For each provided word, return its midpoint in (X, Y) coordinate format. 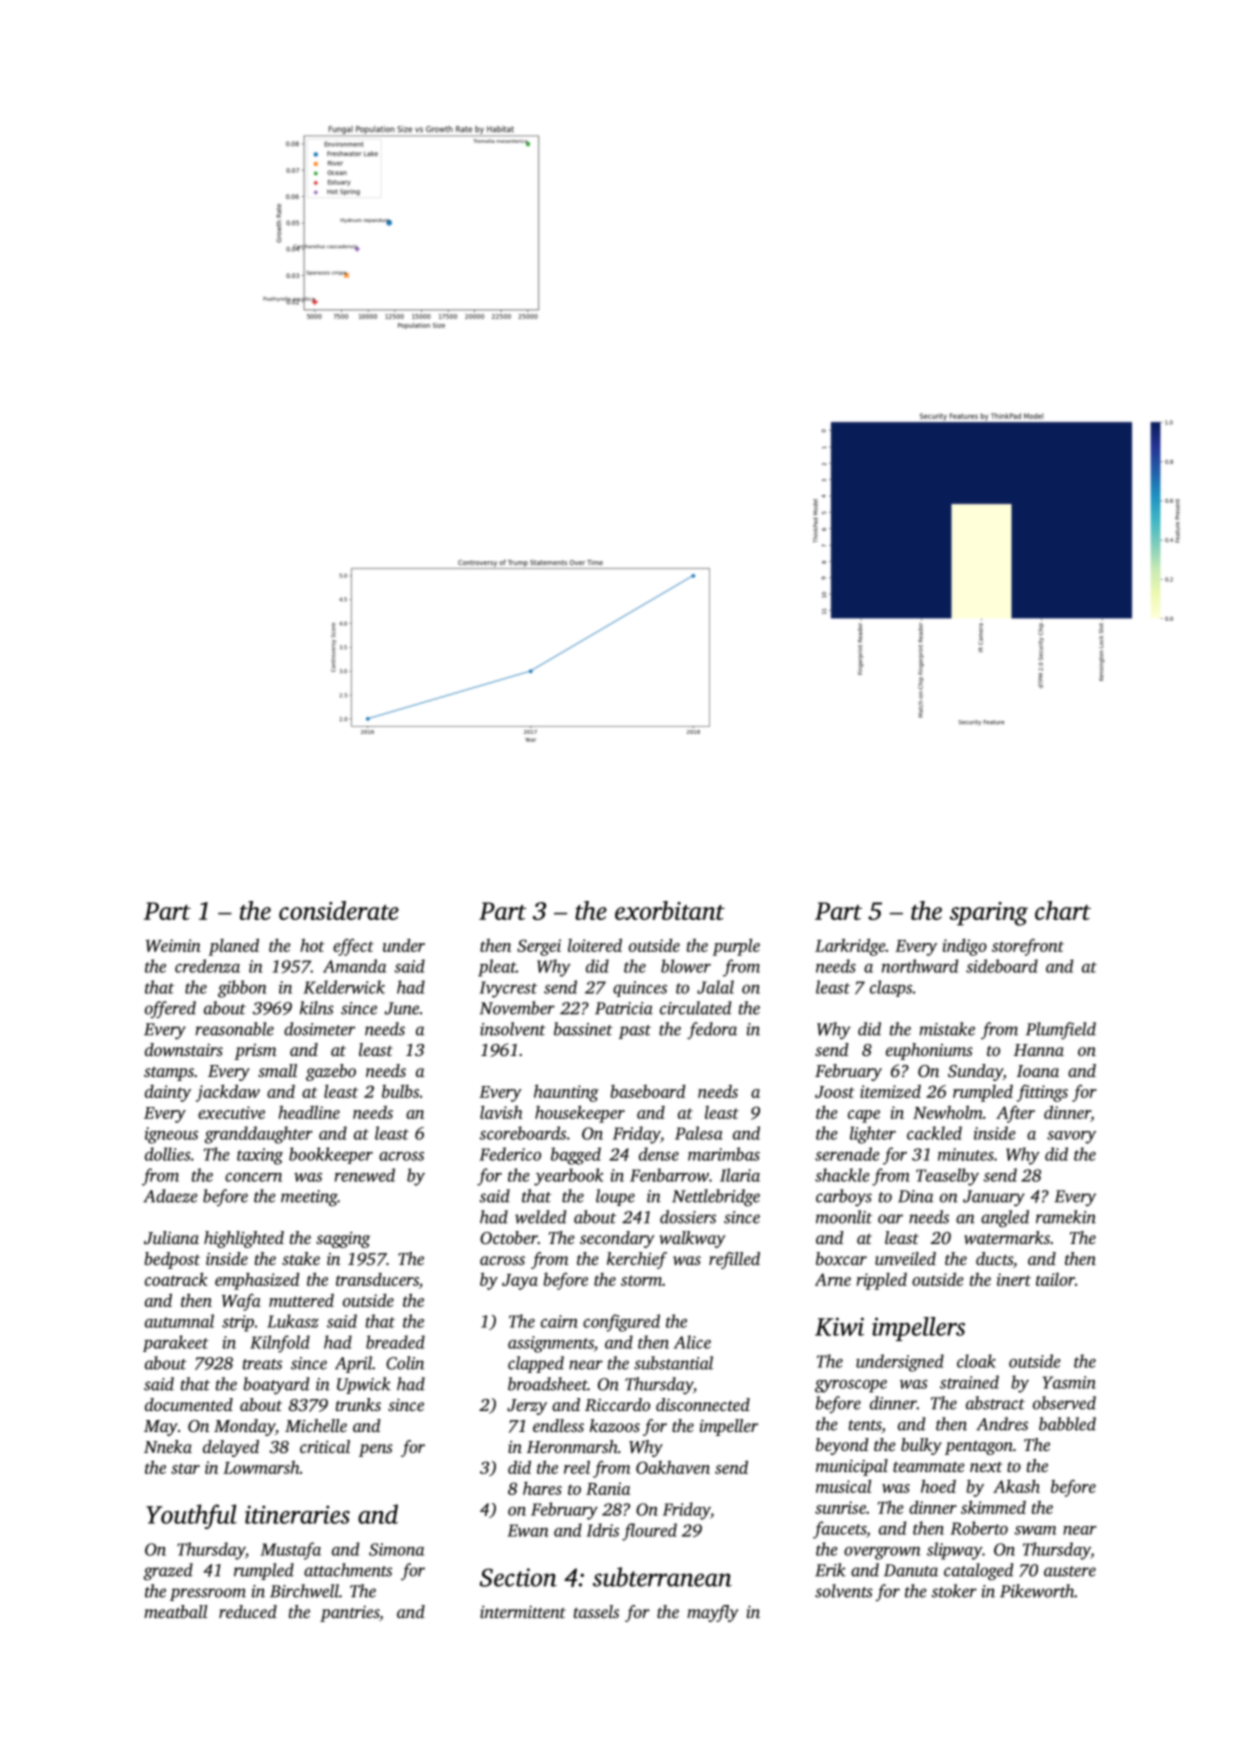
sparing (989, 914)
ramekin (1066, 1217)
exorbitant (670, 910)
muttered (301, 1300)
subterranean (662, 1577)
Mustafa (290, 1551)
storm (641, 1280)
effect (353, 947)
